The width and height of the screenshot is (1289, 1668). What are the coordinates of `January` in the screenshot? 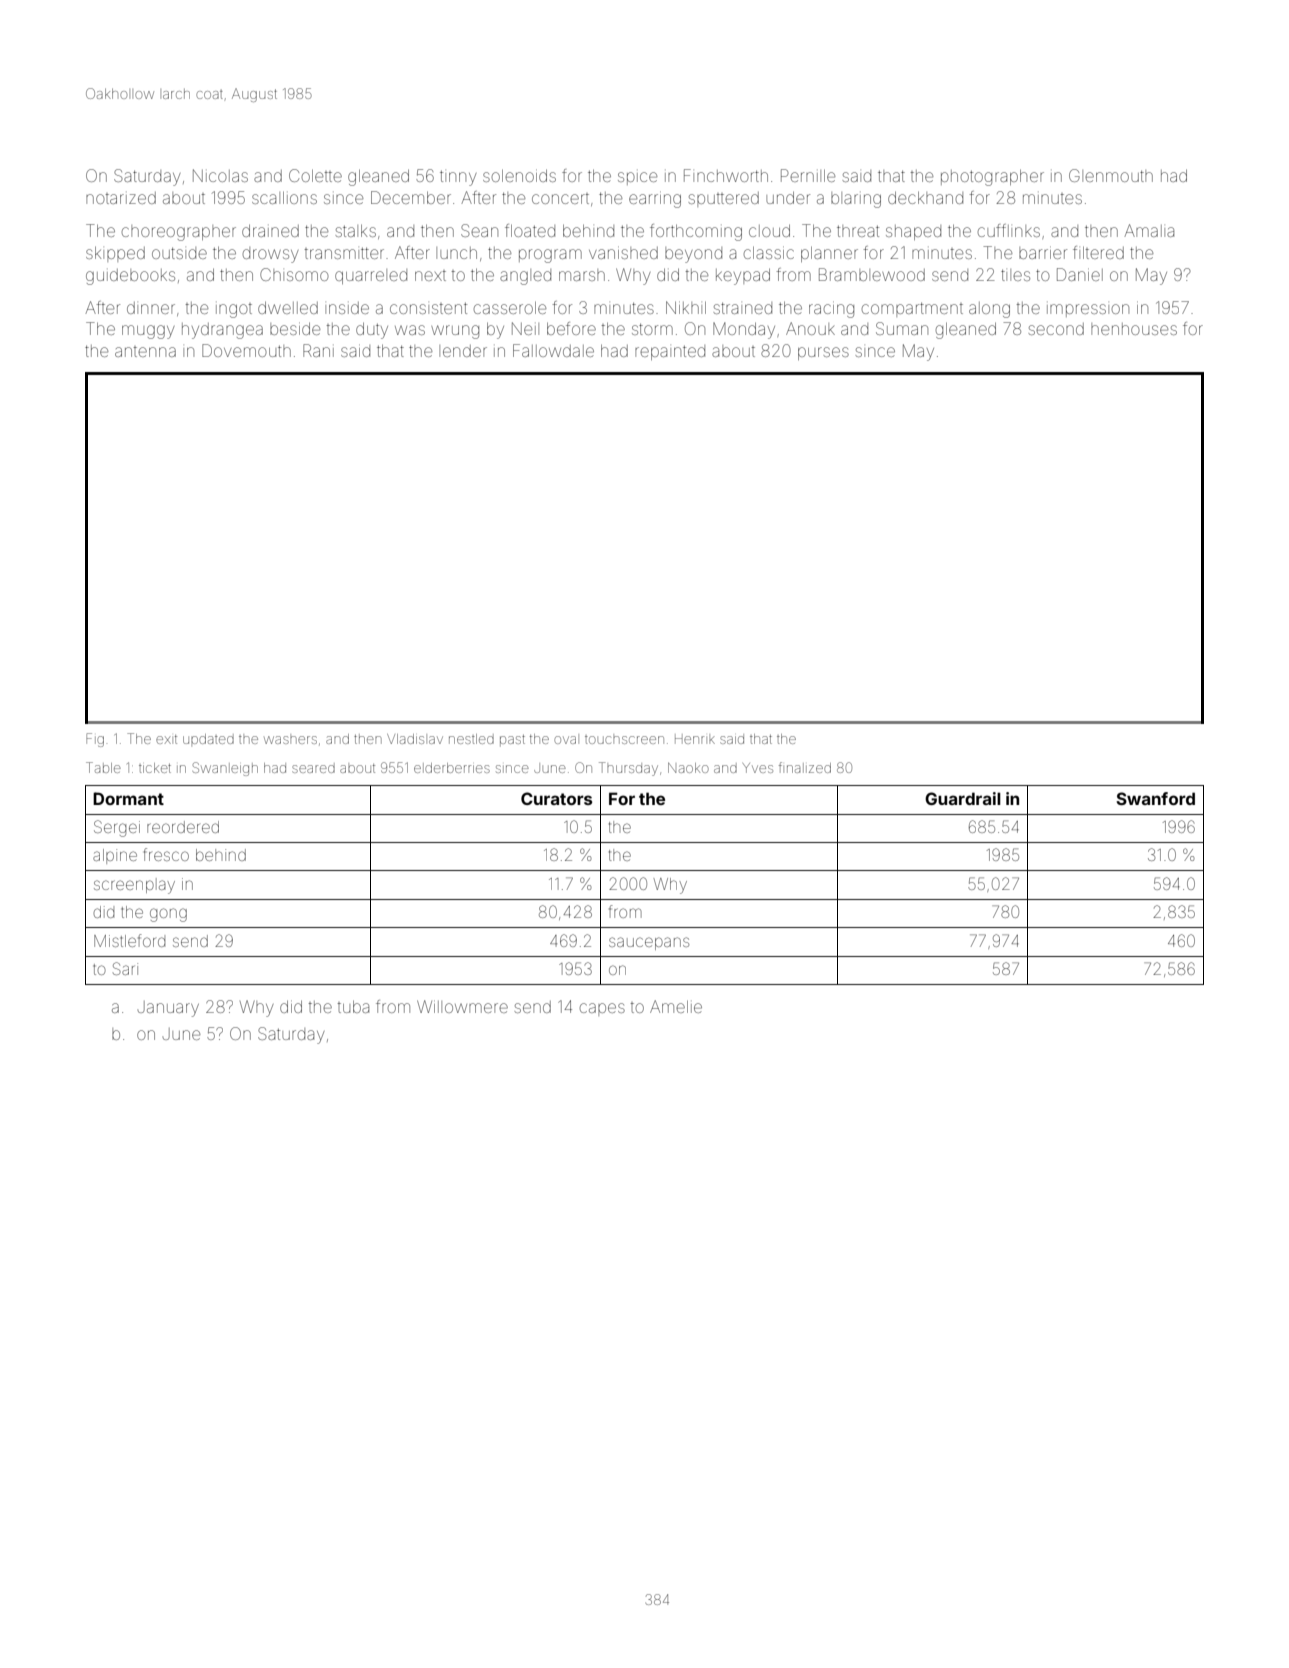 It's located at (168, 1009).
